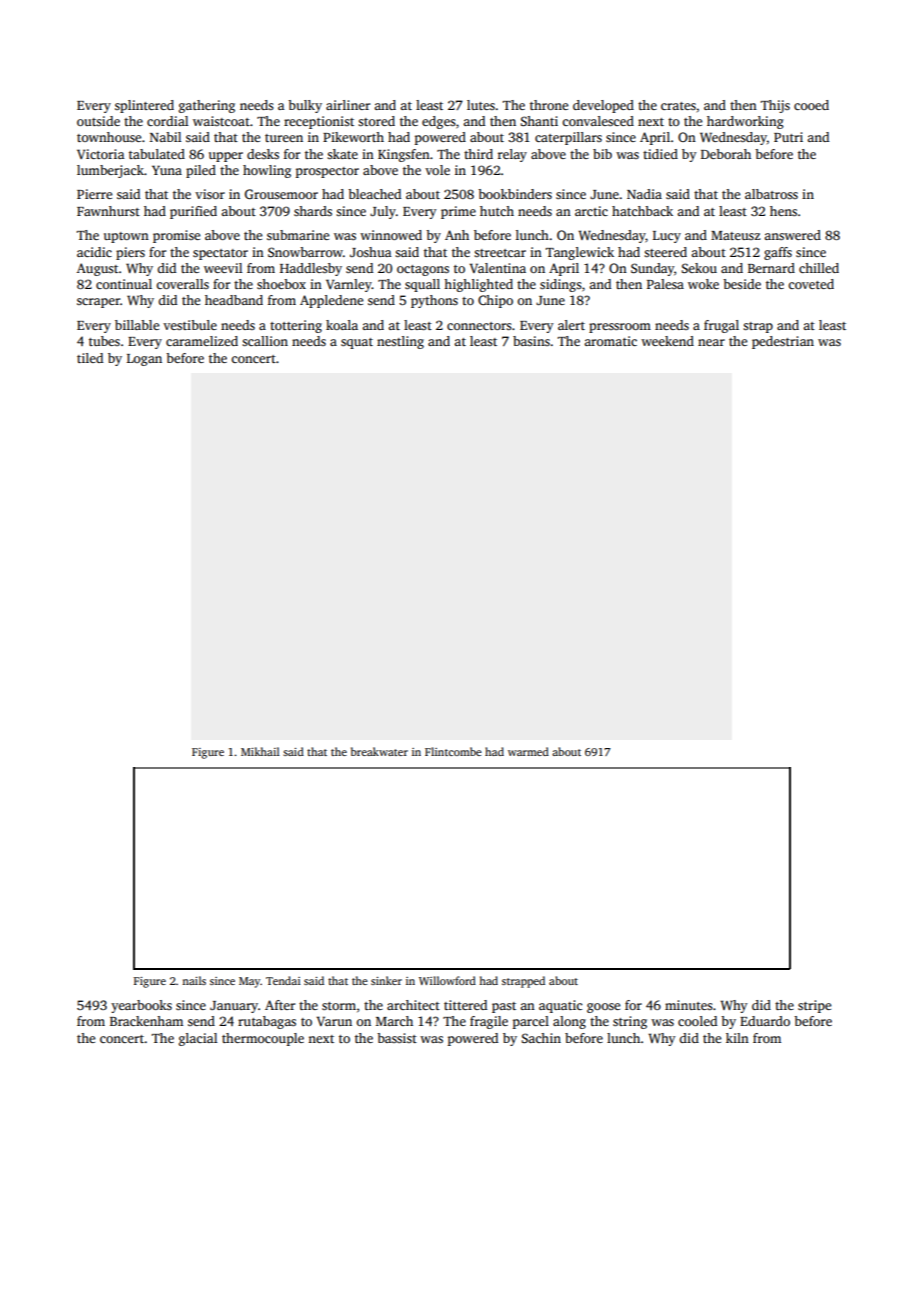  What do you see at coordinates (379, 751) in the page?
I see `breakwater` at bounding box center [379, 751].
